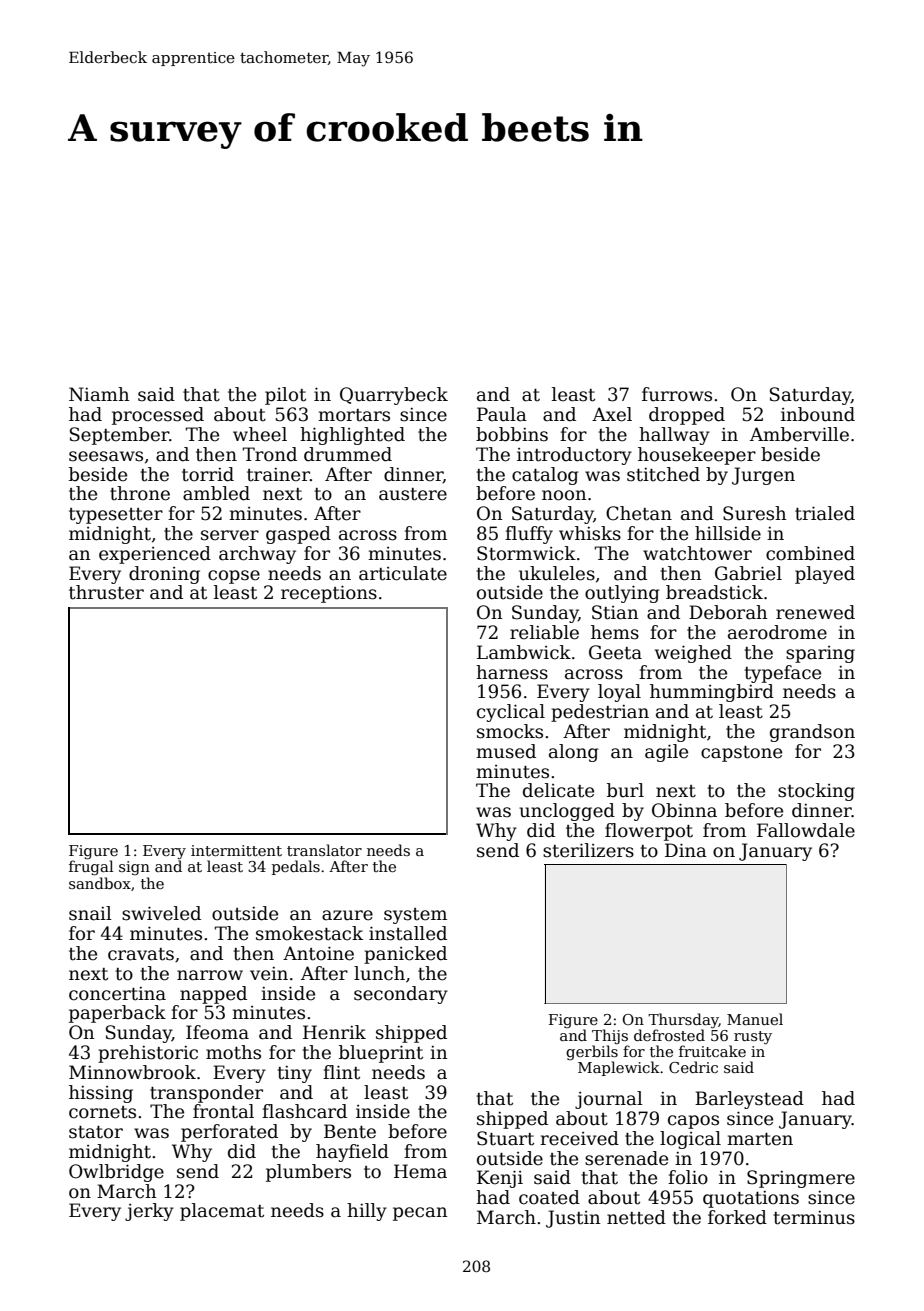 This document has height=1311, width=924. What do you see at coordinates (96, 1132) in the document?
I see `stator` at bounding box center [96, 1132].
